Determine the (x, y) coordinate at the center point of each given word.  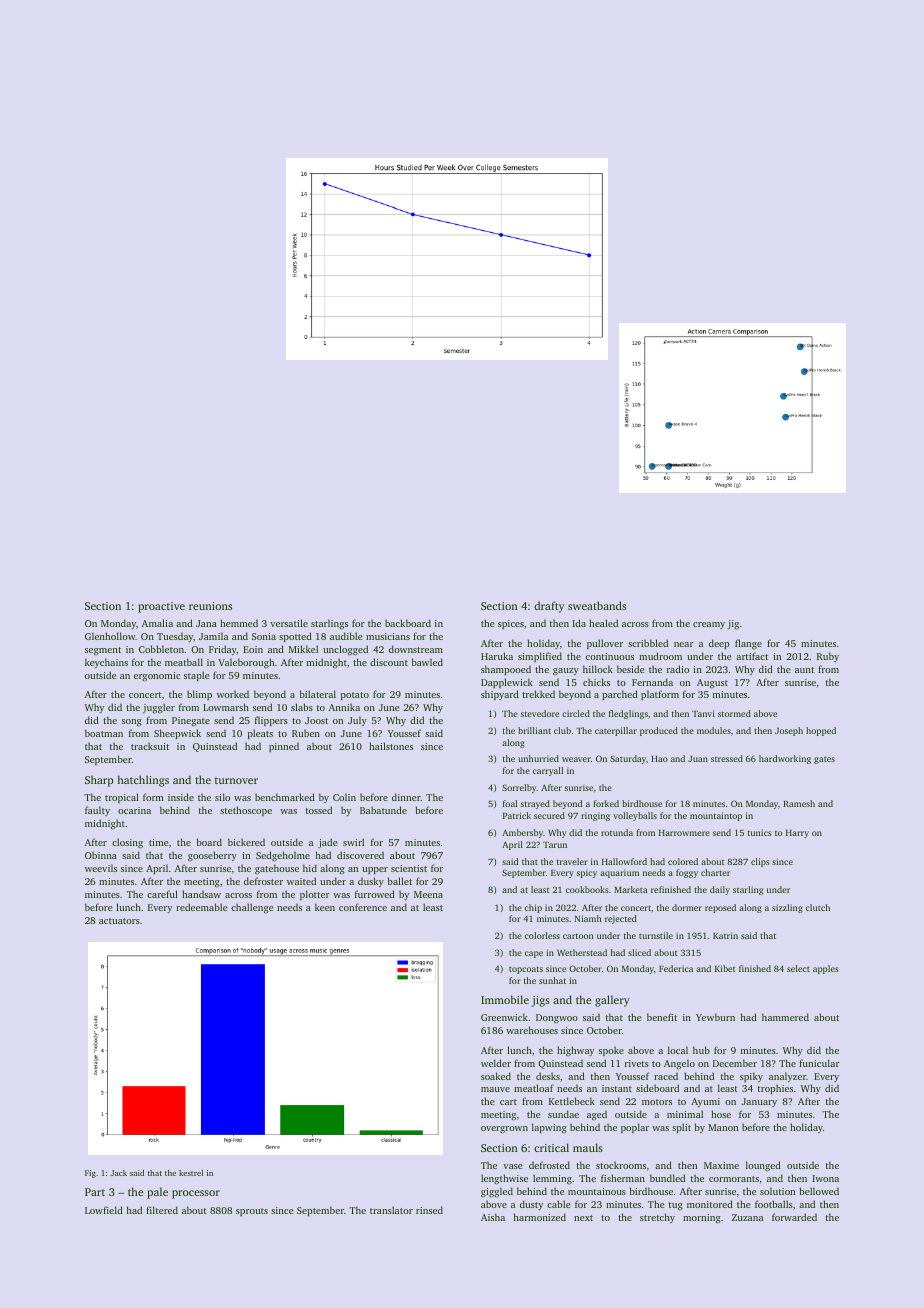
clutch (818, 907)
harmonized (540, 1217)
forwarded (794, 1217)
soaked (496, 1076)
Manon (723, 1127)
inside (181, 797)
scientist (409, 868)
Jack (118, 1173)
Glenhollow (110, 636)
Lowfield (104, 1210)
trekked (538, 694)
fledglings (628, 714)
